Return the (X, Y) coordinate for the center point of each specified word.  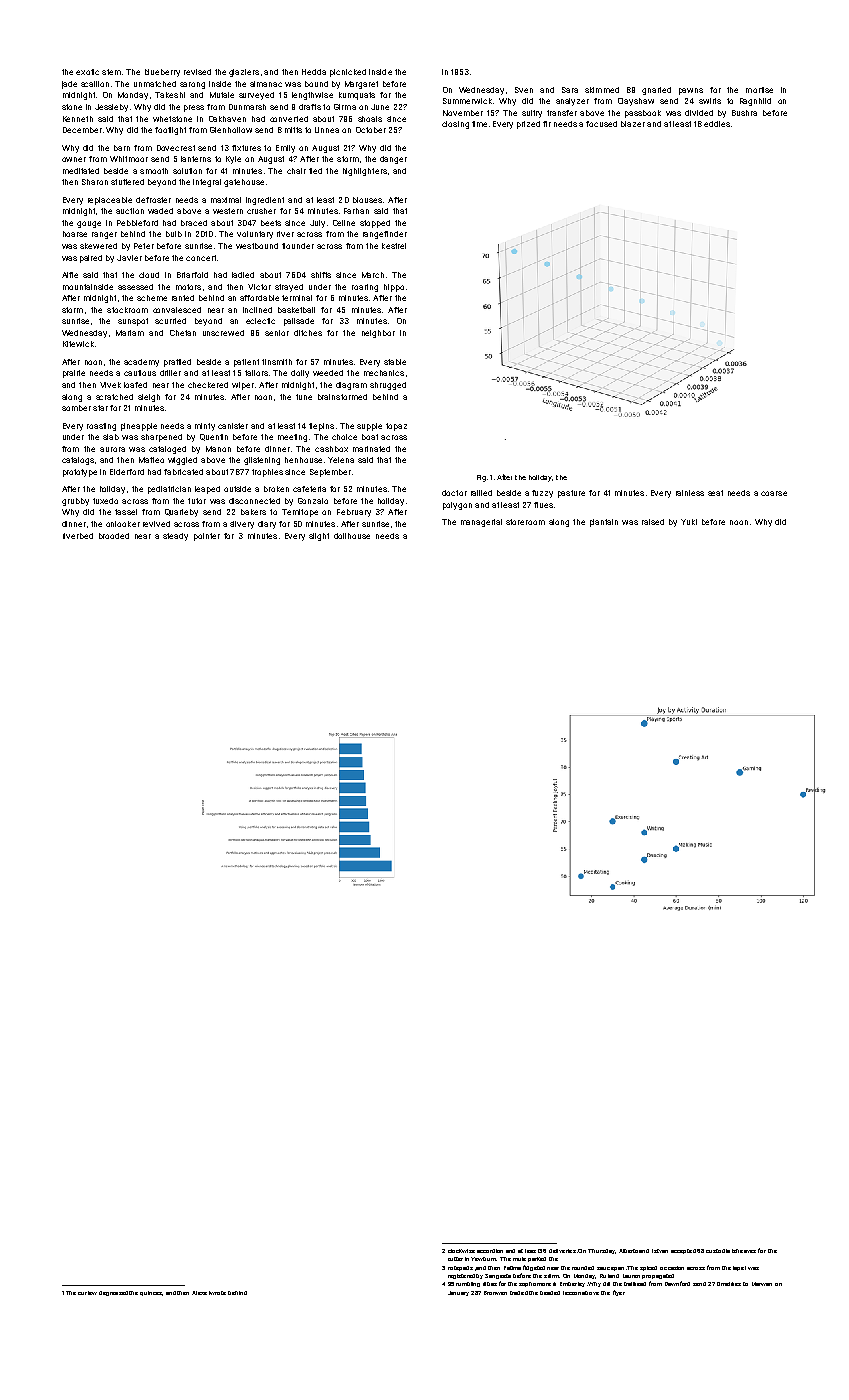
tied (315, 171)
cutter (455, 1259)
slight (319, 537)
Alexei (201, 1293)
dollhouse (352, 536)
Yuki (689, 522)
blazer (633, 124)
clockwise (461, 1251)
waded (160, 211)
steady (175, 537)
